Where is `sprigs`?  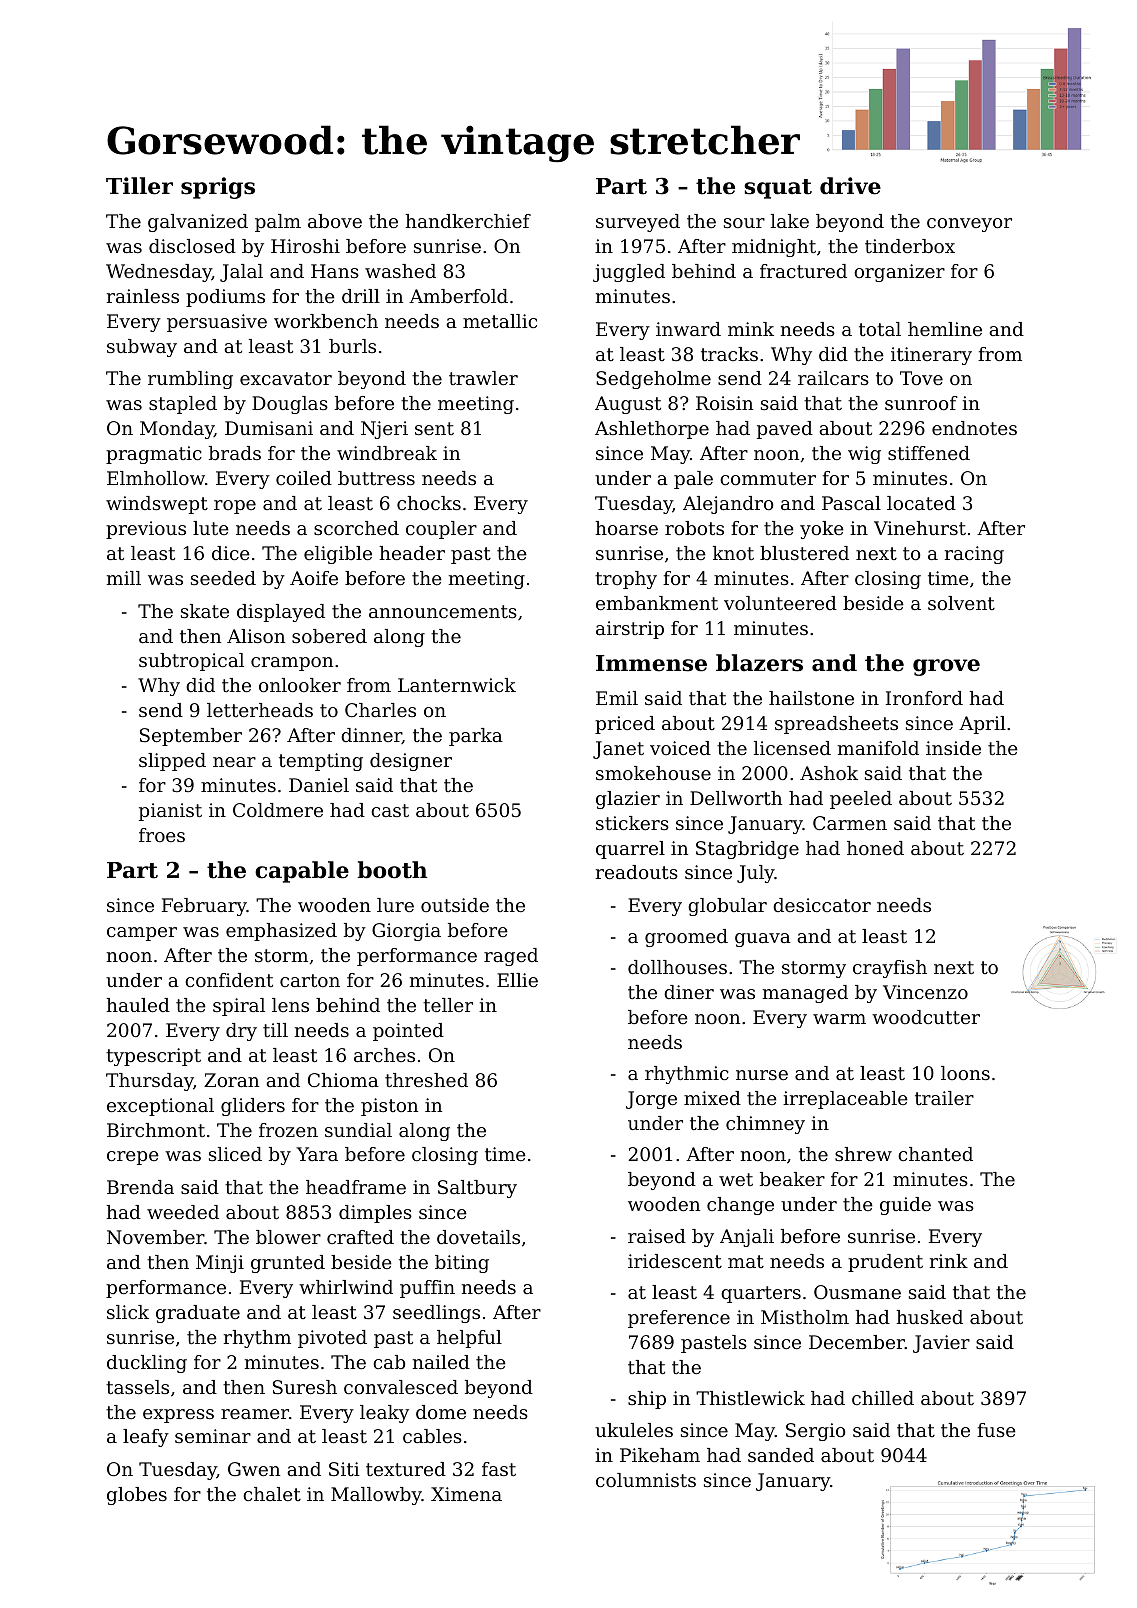
sprigs is located at coordinates (218, 188).
